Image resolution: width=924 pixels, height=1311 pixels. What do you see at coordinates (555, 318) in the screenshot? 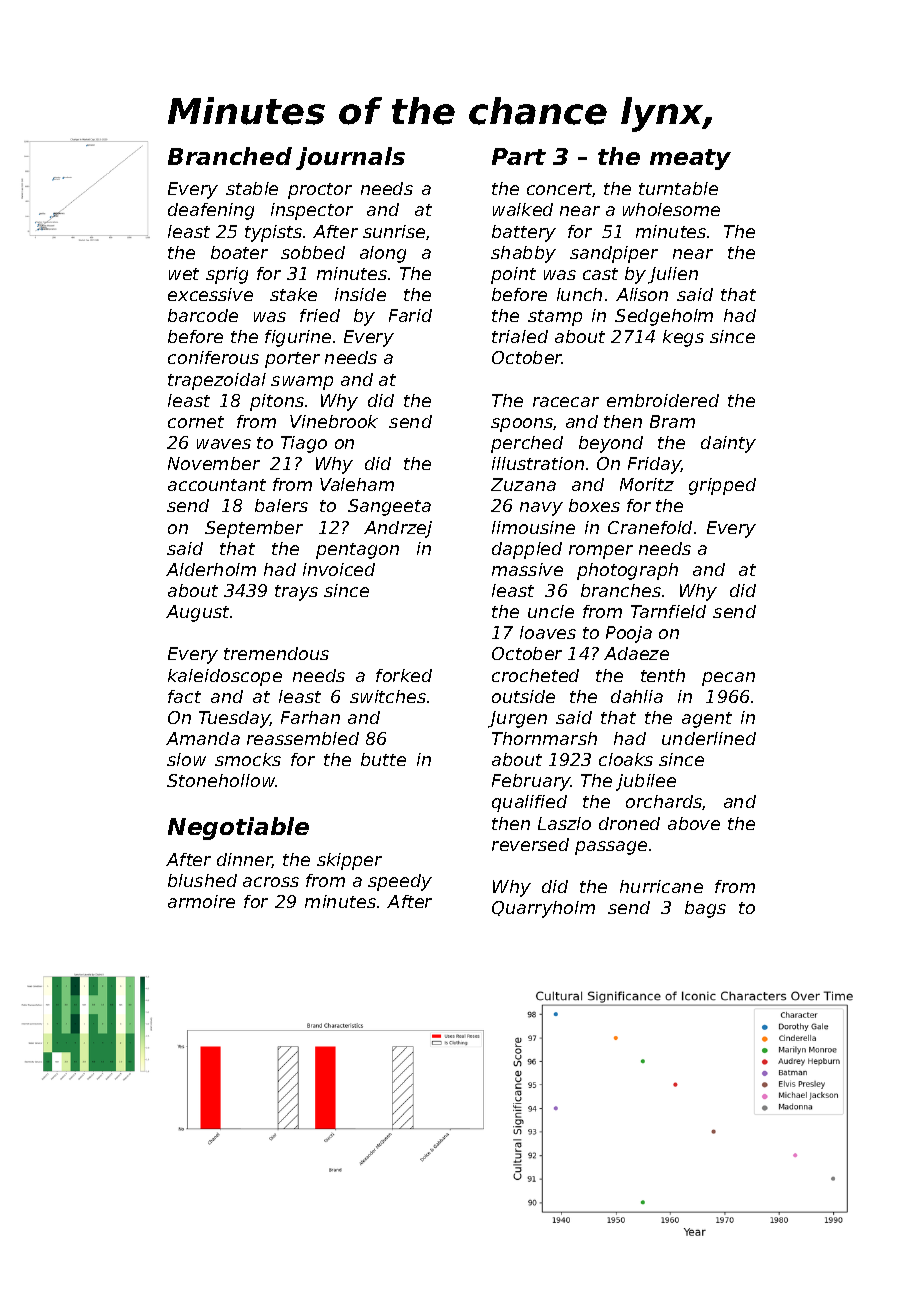
I see `stamp` at bounding box center [555, 318].
